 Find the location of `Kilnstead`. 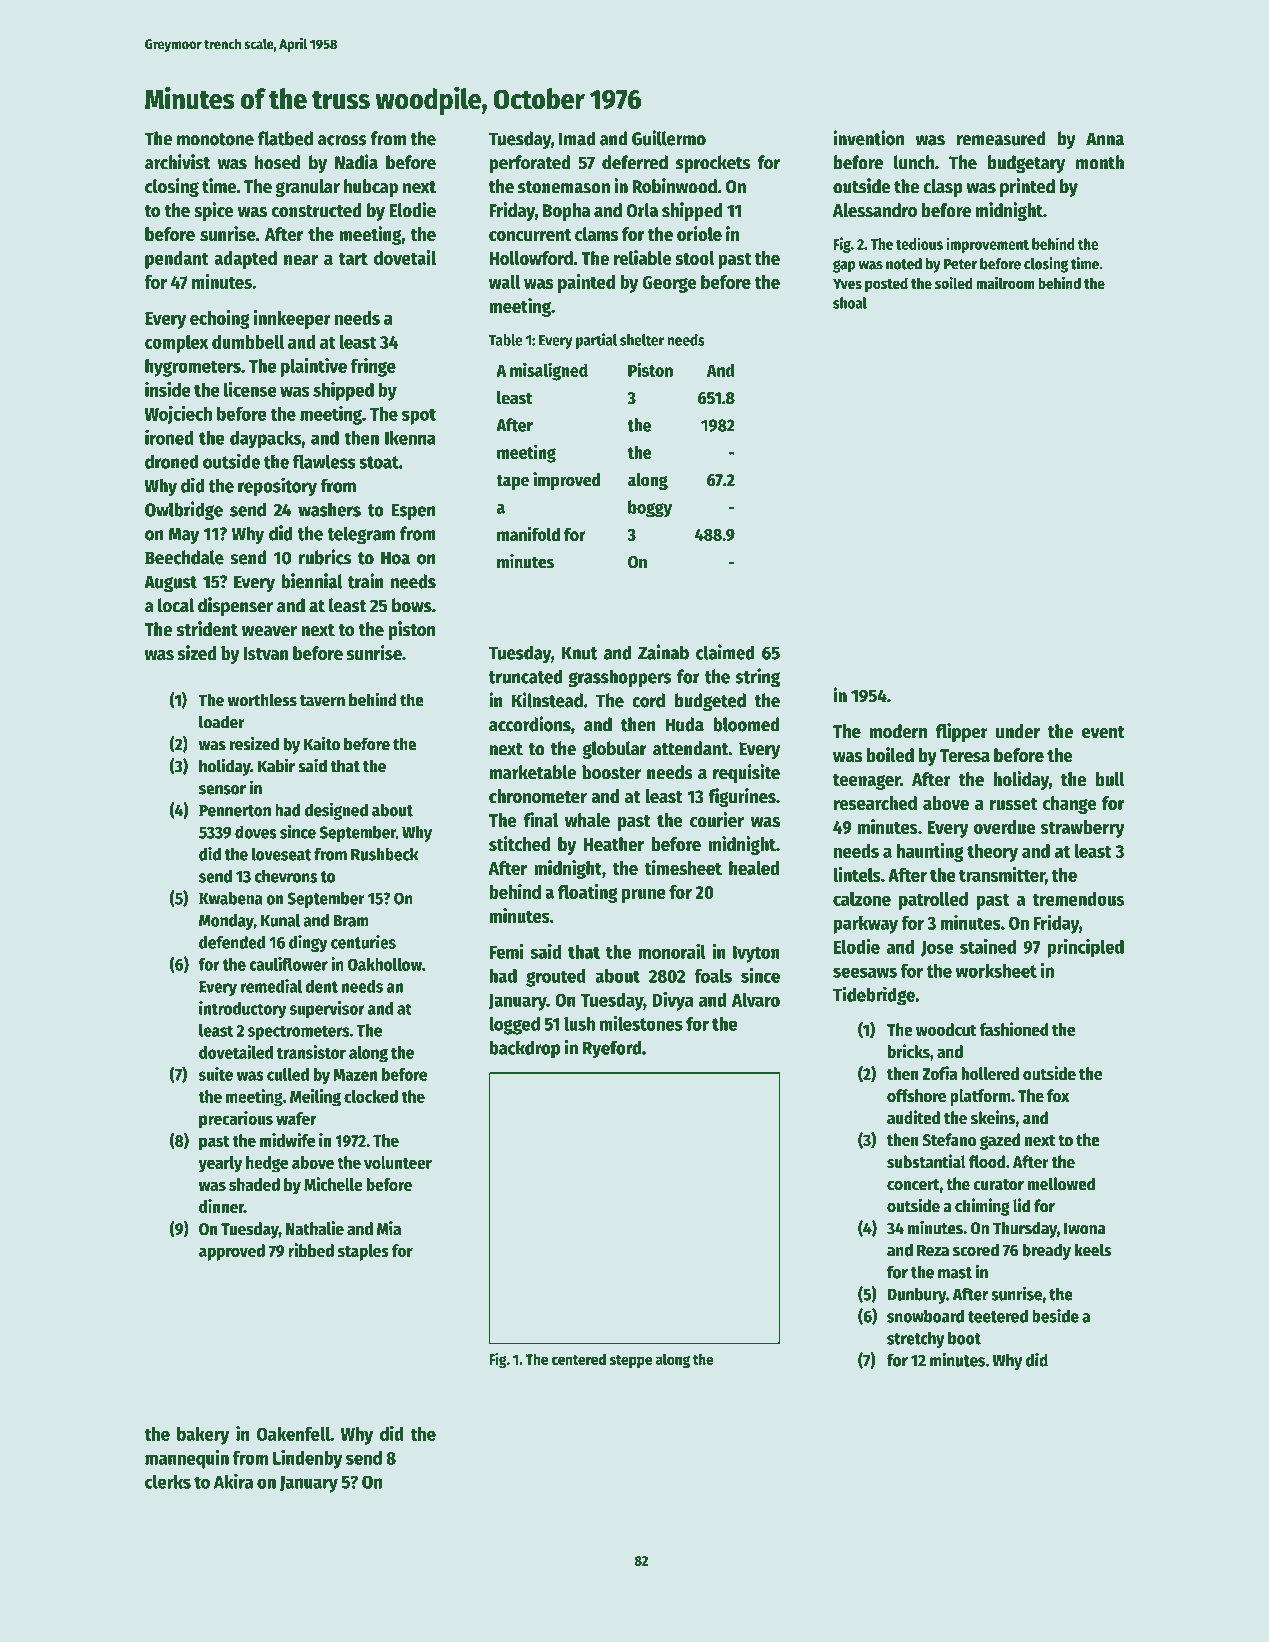

Kilnstead is located at coordinates (547, 700).
